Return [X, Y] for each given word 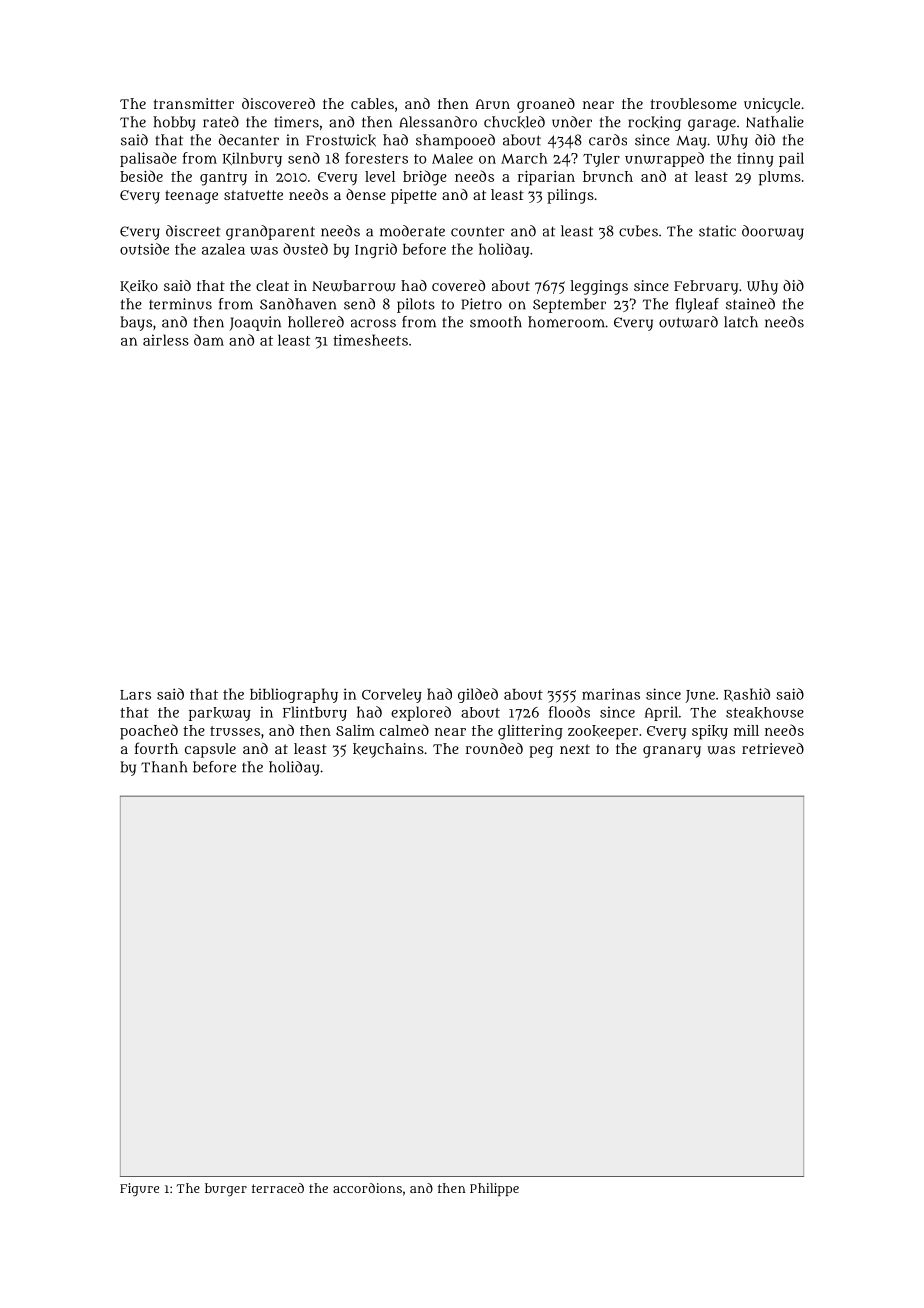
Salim [355, 730]
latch [741, 322]
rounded [494, 748]
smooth [496, 322]
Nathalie [775, 122]
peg [541, 752]
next [575, 749]
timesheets [370, 340]
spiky [710, 732]
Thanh [164, 767]
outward [688, 322]
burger [226, 1190]
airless [166, 340]
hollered [316, 322]
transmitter [194, 103]
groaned [546, 105]
